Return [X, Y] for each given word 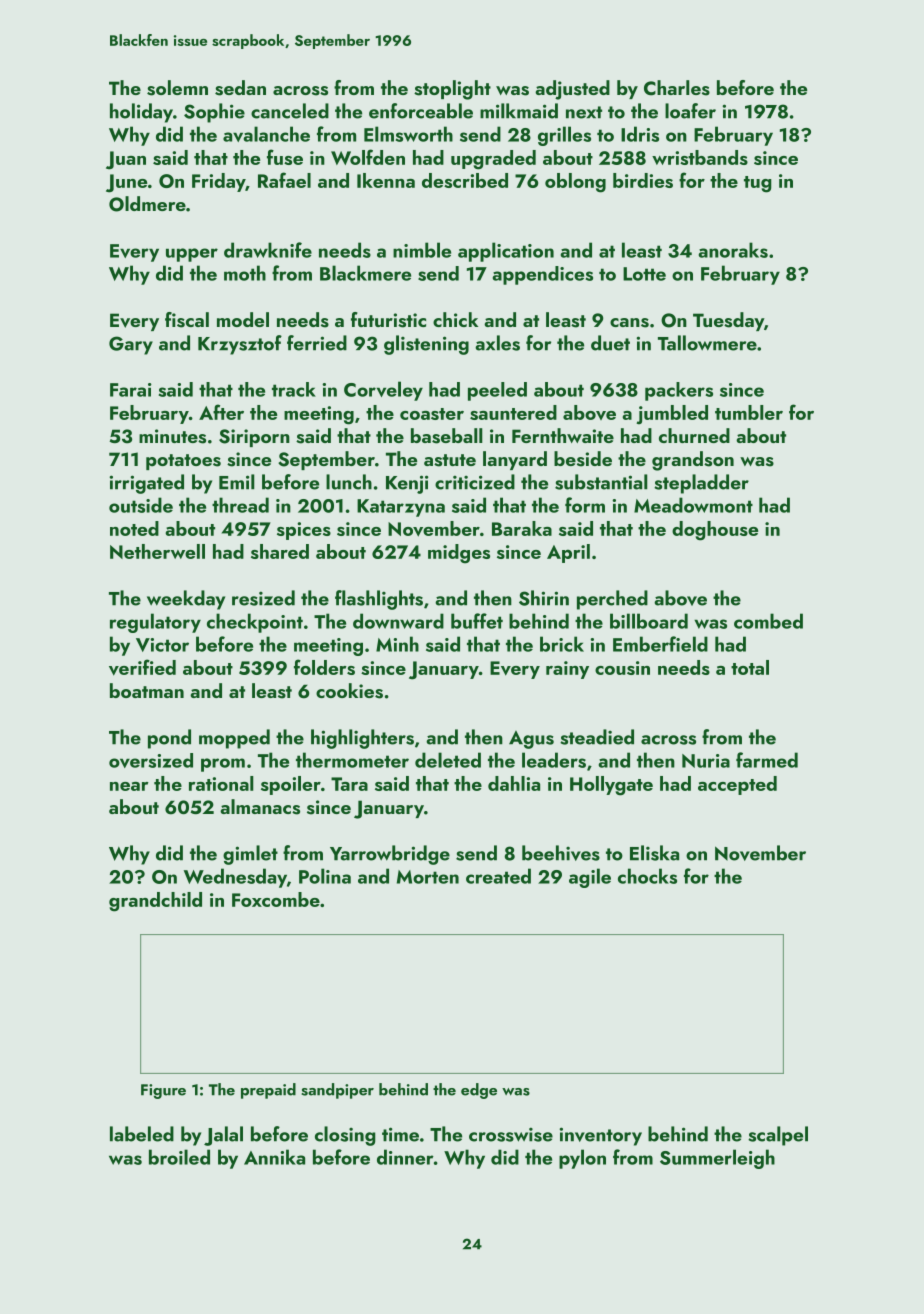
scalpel [778, 1136]
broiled [179, 1157]
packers [679, 391]
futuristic [388, 320]
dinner [405, 1157]
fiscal [187, 320]
